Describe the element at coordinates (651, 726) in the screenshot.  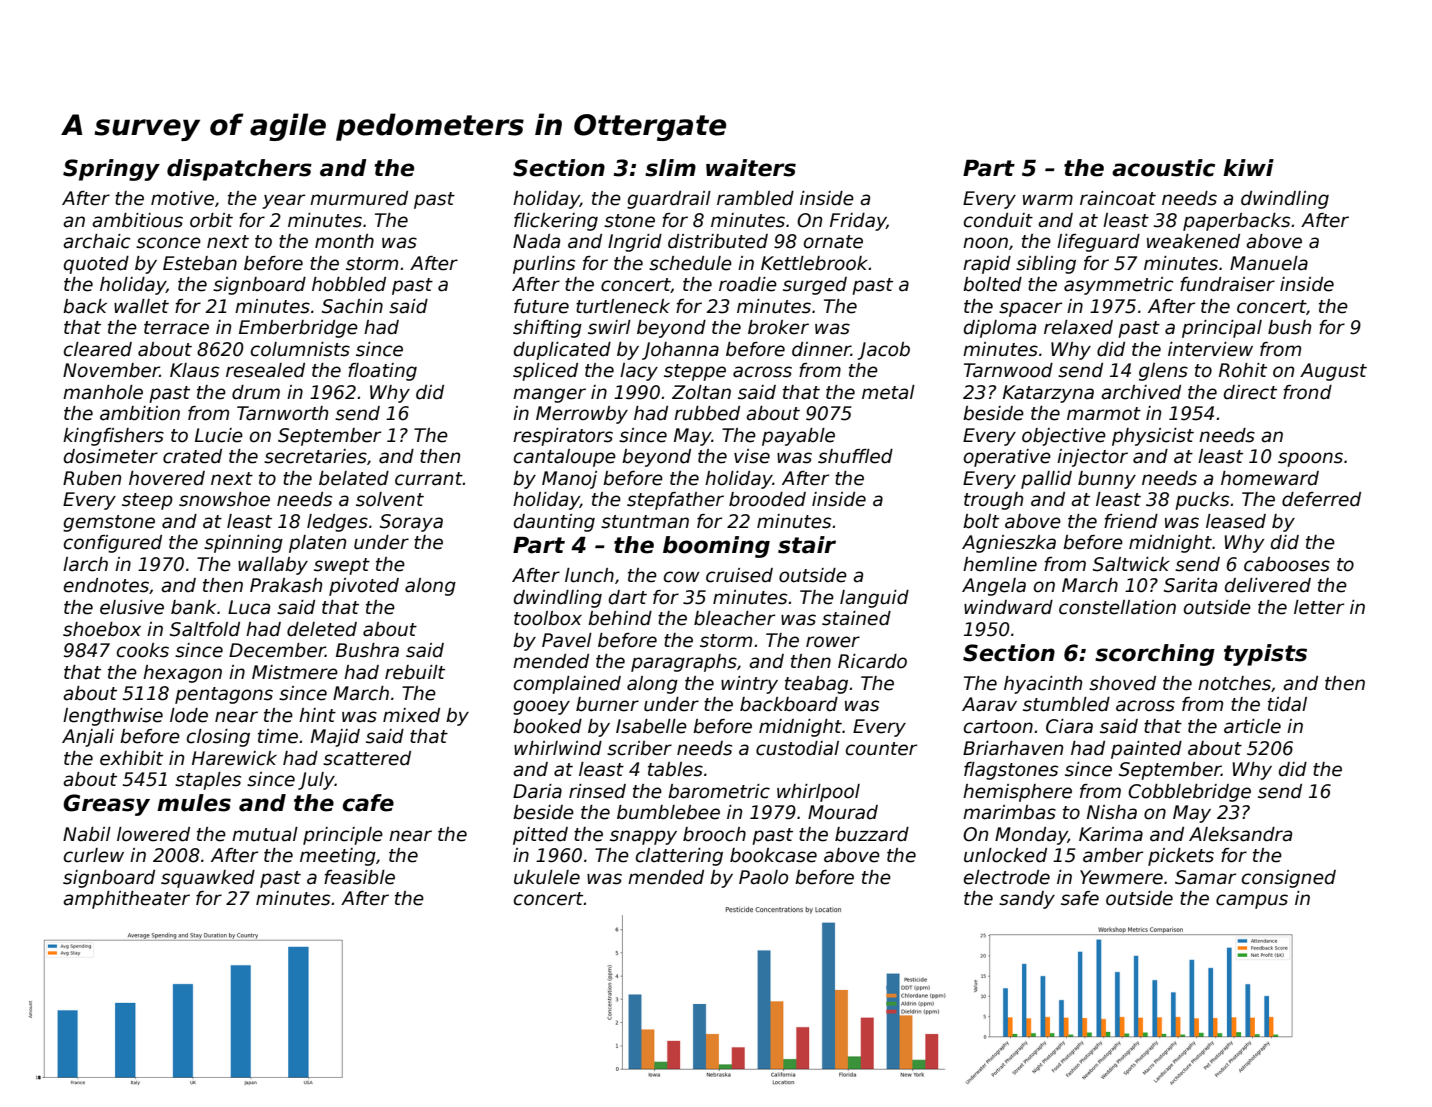
I see `Isabelle` at that location.
